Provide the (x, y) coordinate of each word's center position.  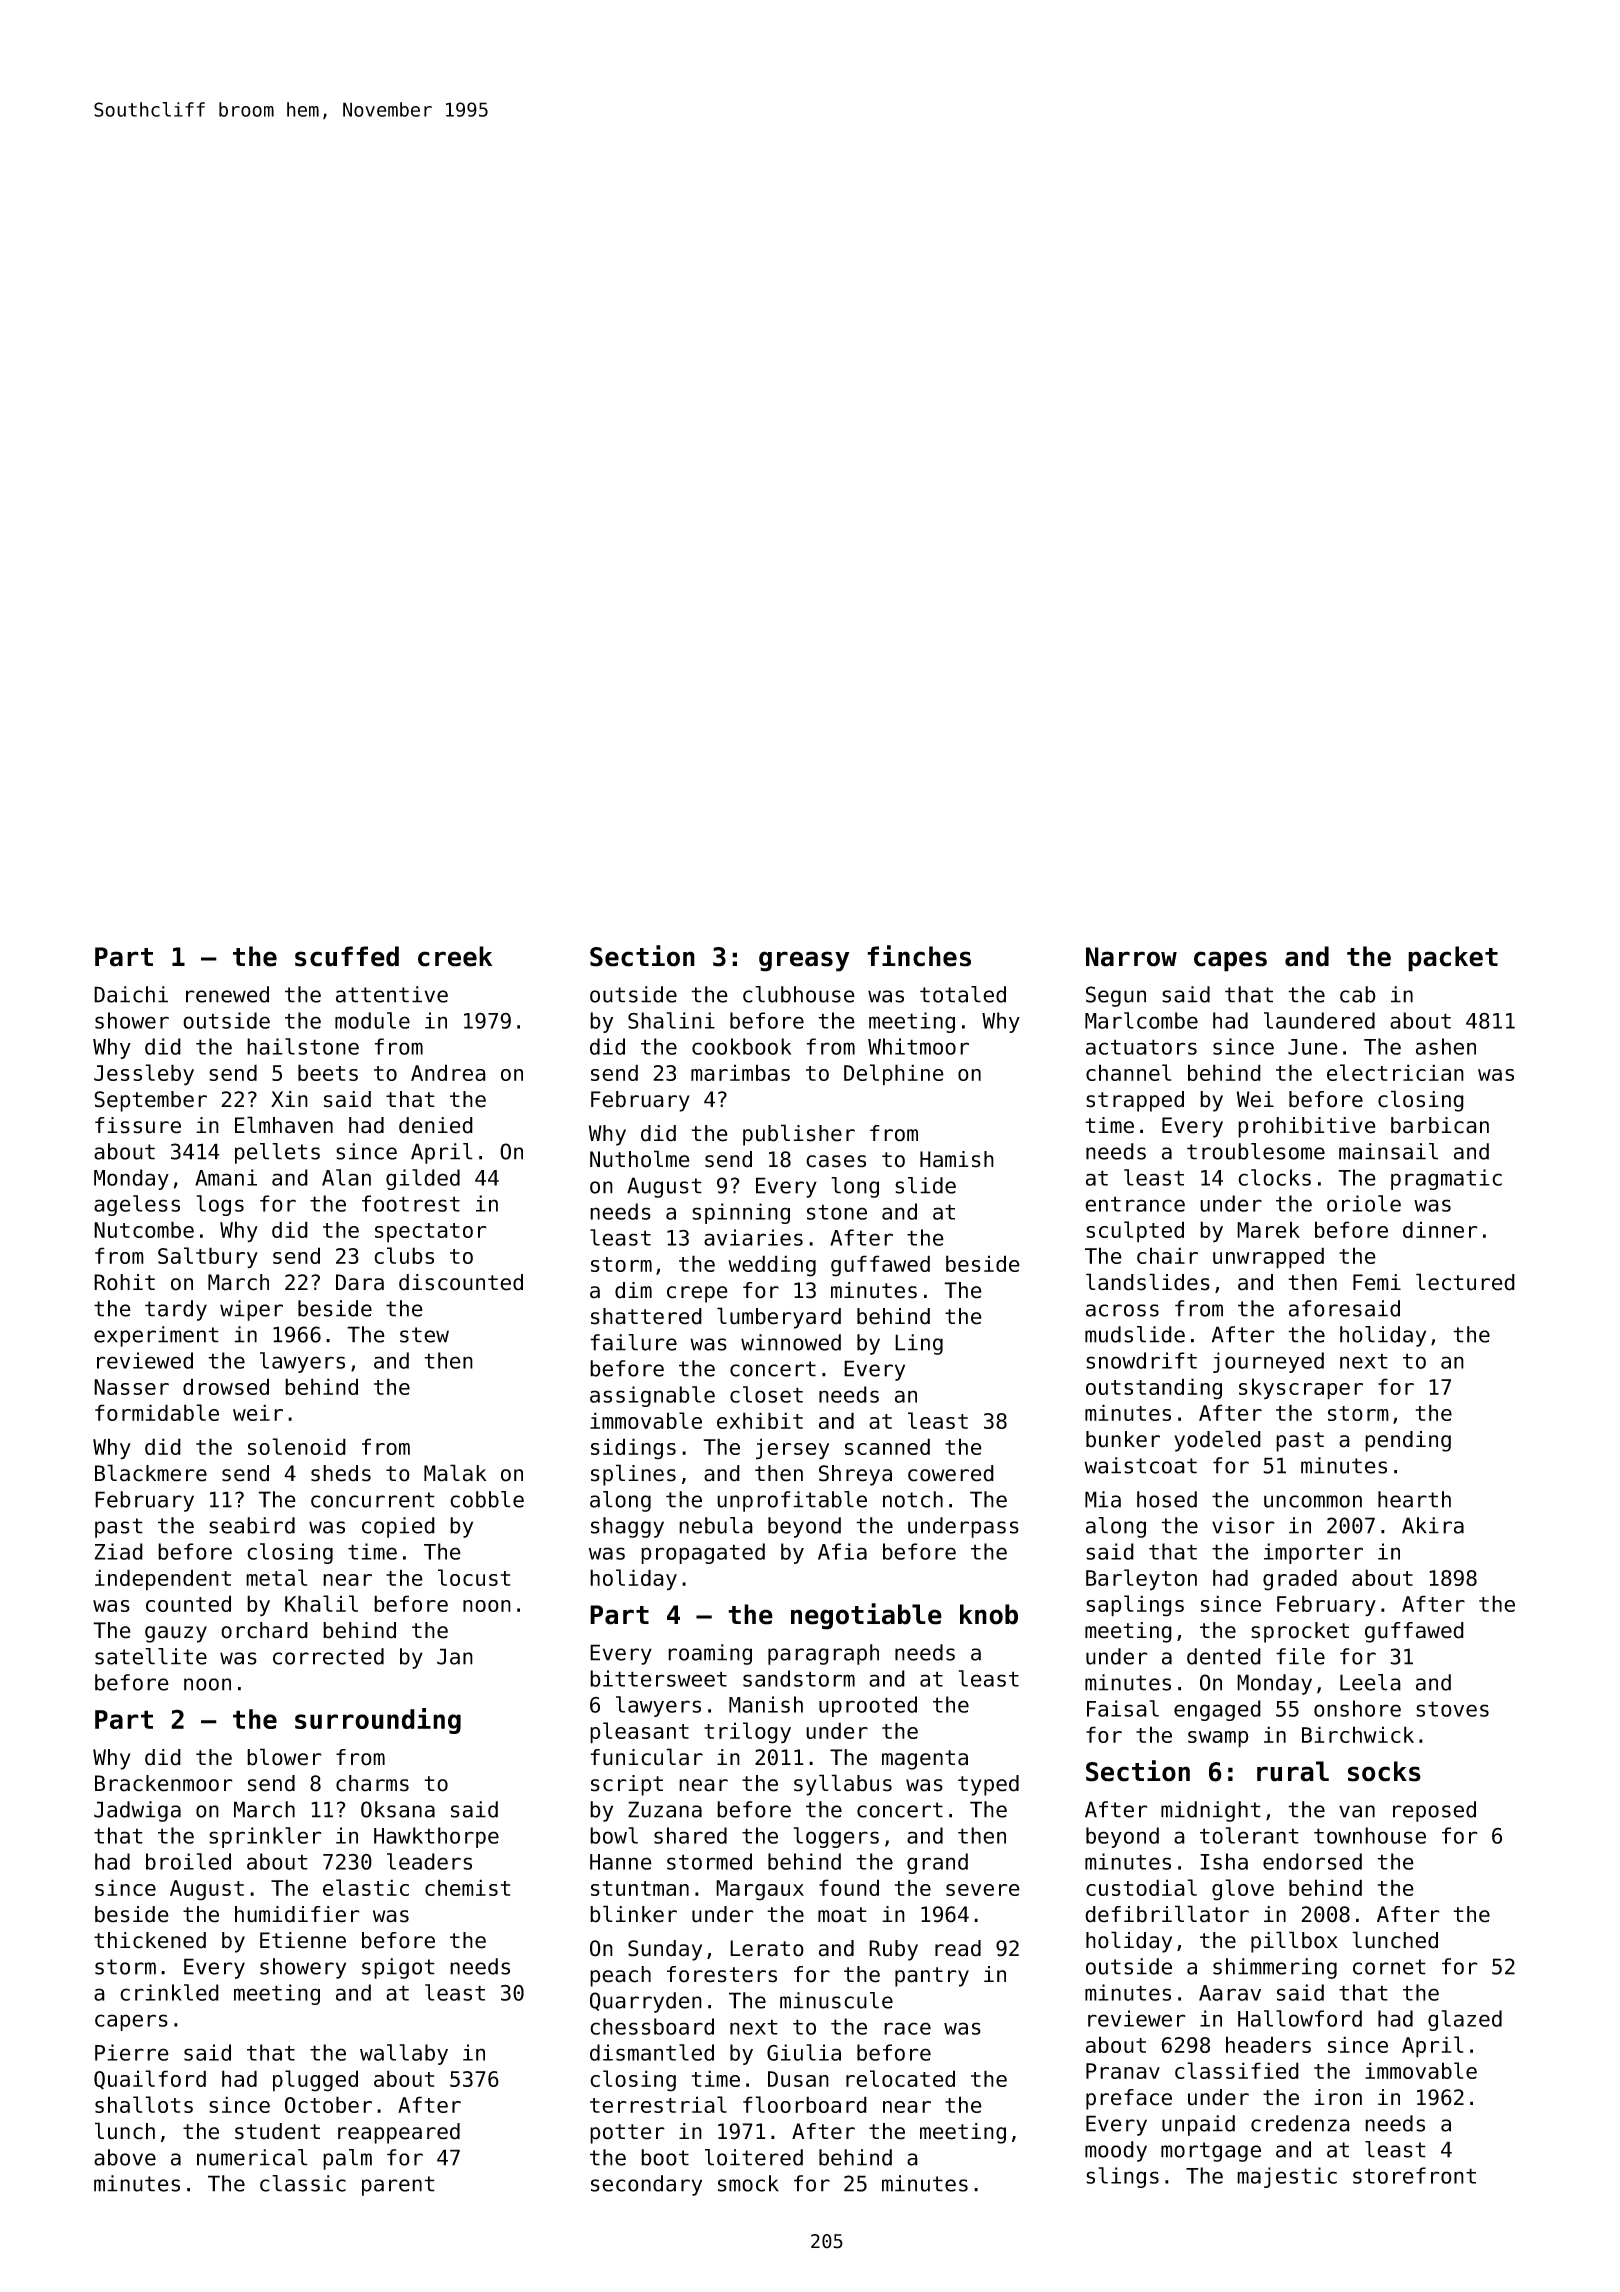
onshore (1357, 1708)
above (125, 2157)
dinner (1440, 1229)
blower (284, 1757)
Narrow (1131, 957)
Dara (360, 1282)
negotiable (866, 1616)
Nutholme (640, 1159)
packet (1453, 959)
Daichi (131, 994)
